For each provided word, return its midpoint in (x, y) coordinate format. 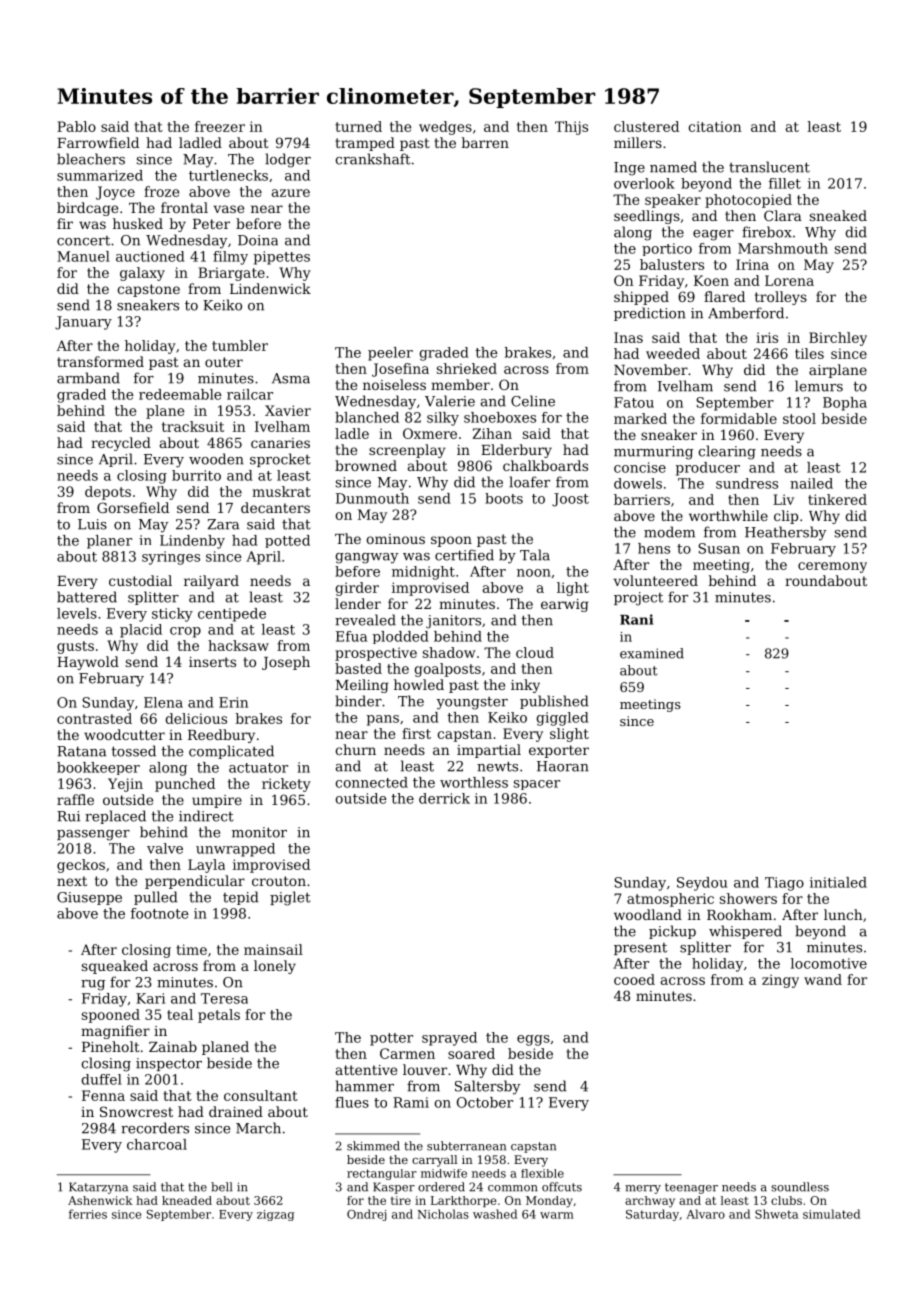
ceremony (832, 567)
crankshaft (372, 159)
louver (425, 1069)
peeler (390, 354)
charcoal (157, 1144)
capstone (148, 290)
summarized (100, 175)
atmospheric (670, 900)
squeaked (115, 967)
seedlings (647, 217)
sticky (172, 615)
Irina (752, 264)
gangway (366, 558)
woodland (648, 914)
